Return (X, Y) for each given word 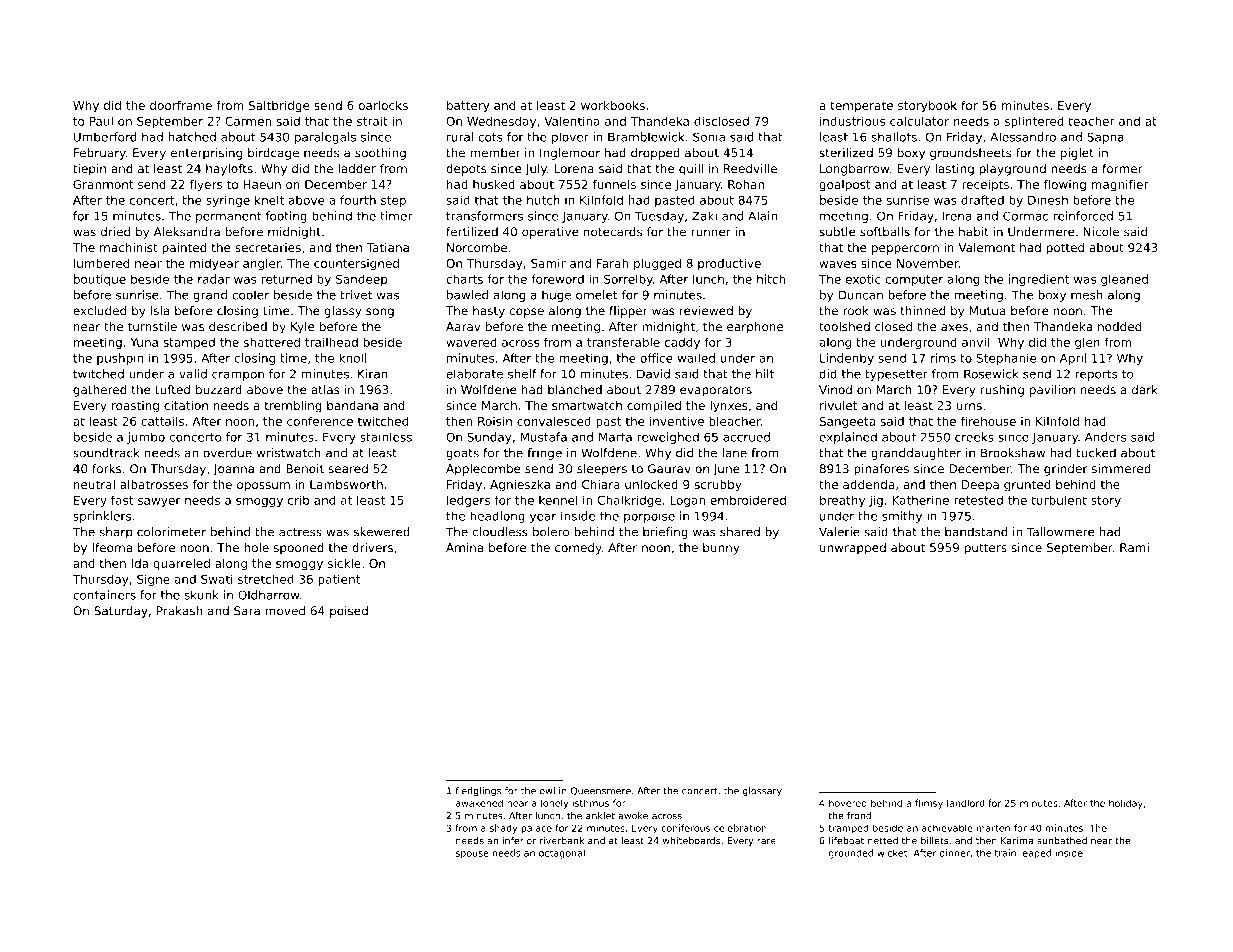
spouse (472, 855)
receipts (985, 186)
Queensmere (600, 791)
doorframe (181, 105)
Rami (1134, 547)
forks (106, 469)
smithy (902, 517)
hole (256, 547)
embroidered (748, 500)
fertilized (472, 232)
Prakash (179, 611)
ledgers (468, 501)
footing (286, 217)
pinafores (881, 470)
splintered (1034, 122)
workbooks (613, 105)
